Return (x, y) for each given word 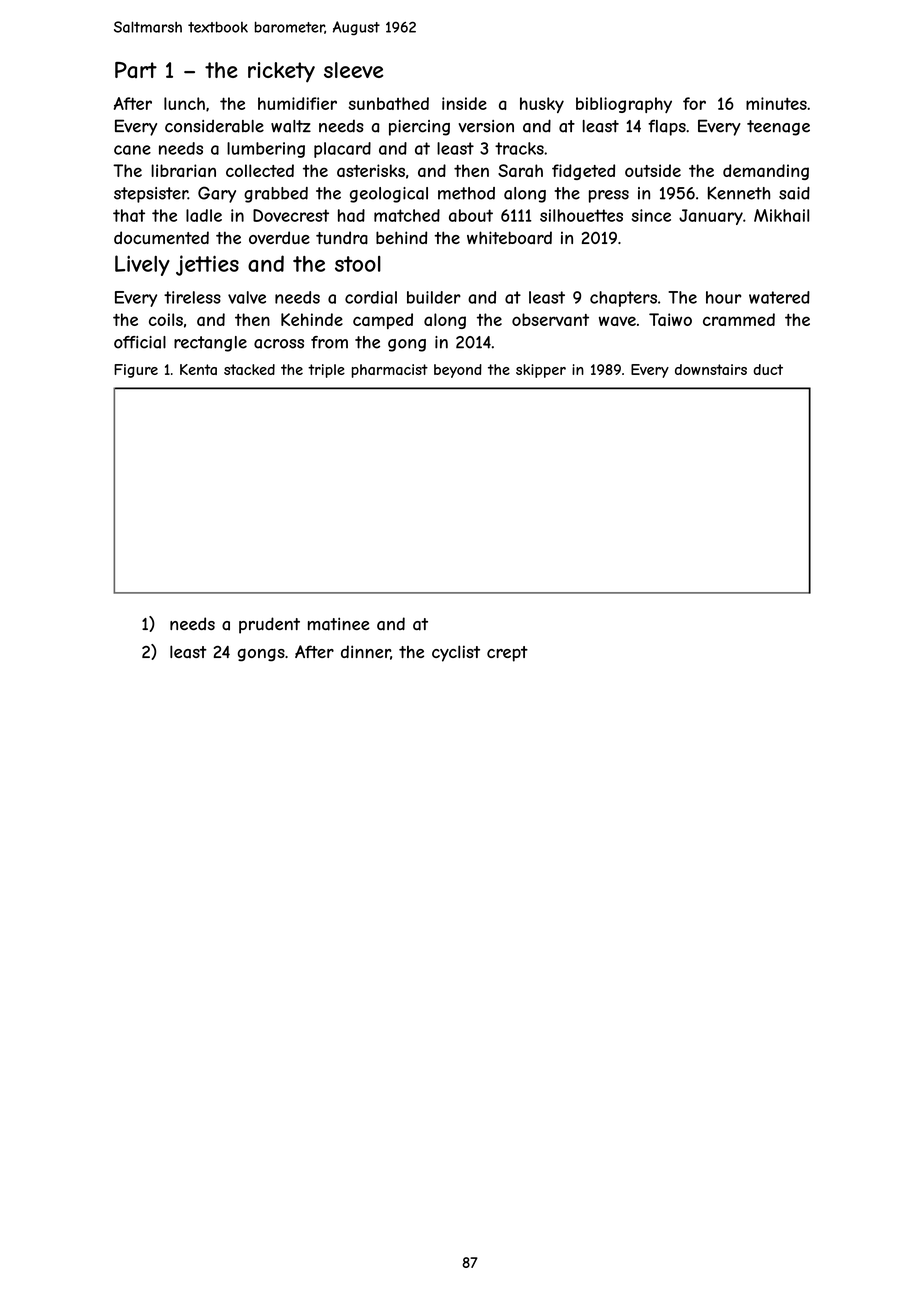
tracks (519, 148)
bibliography (624, 105)
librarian (183, 170)
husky (542, 105)
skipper (541, 371)
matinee (339, 624)
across (279, 344)
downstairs (711, 369)
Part (136, 70)
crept (507, 654)
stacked (249, 369)
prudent (269, 625)
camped (383, 321)
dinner (366, 652)
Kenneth (739, 193)
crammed (739, 319)
